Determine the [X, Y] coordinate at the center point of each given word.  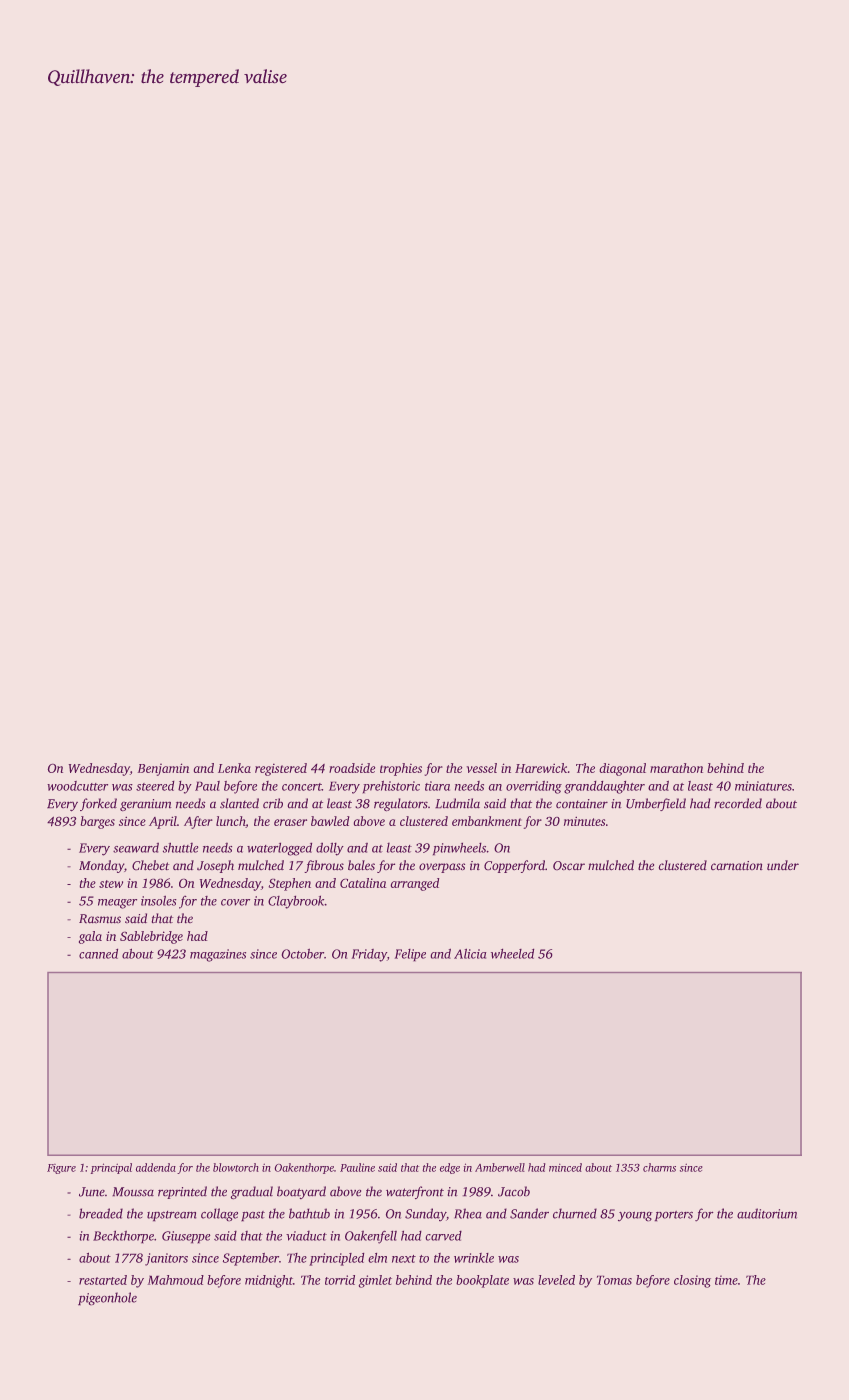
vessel [481, 768]
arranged [415, 884]
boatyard [301, 1192]
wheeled [513, 953]
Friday [369, 955]
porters [673, 1216]
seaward [136, 847]
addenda [156, 1167]
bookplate [482, 1281]
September [251, 1259]
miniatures [763, 786]
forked [98, 804]
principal [111, 1168]
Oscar [569, 866]
